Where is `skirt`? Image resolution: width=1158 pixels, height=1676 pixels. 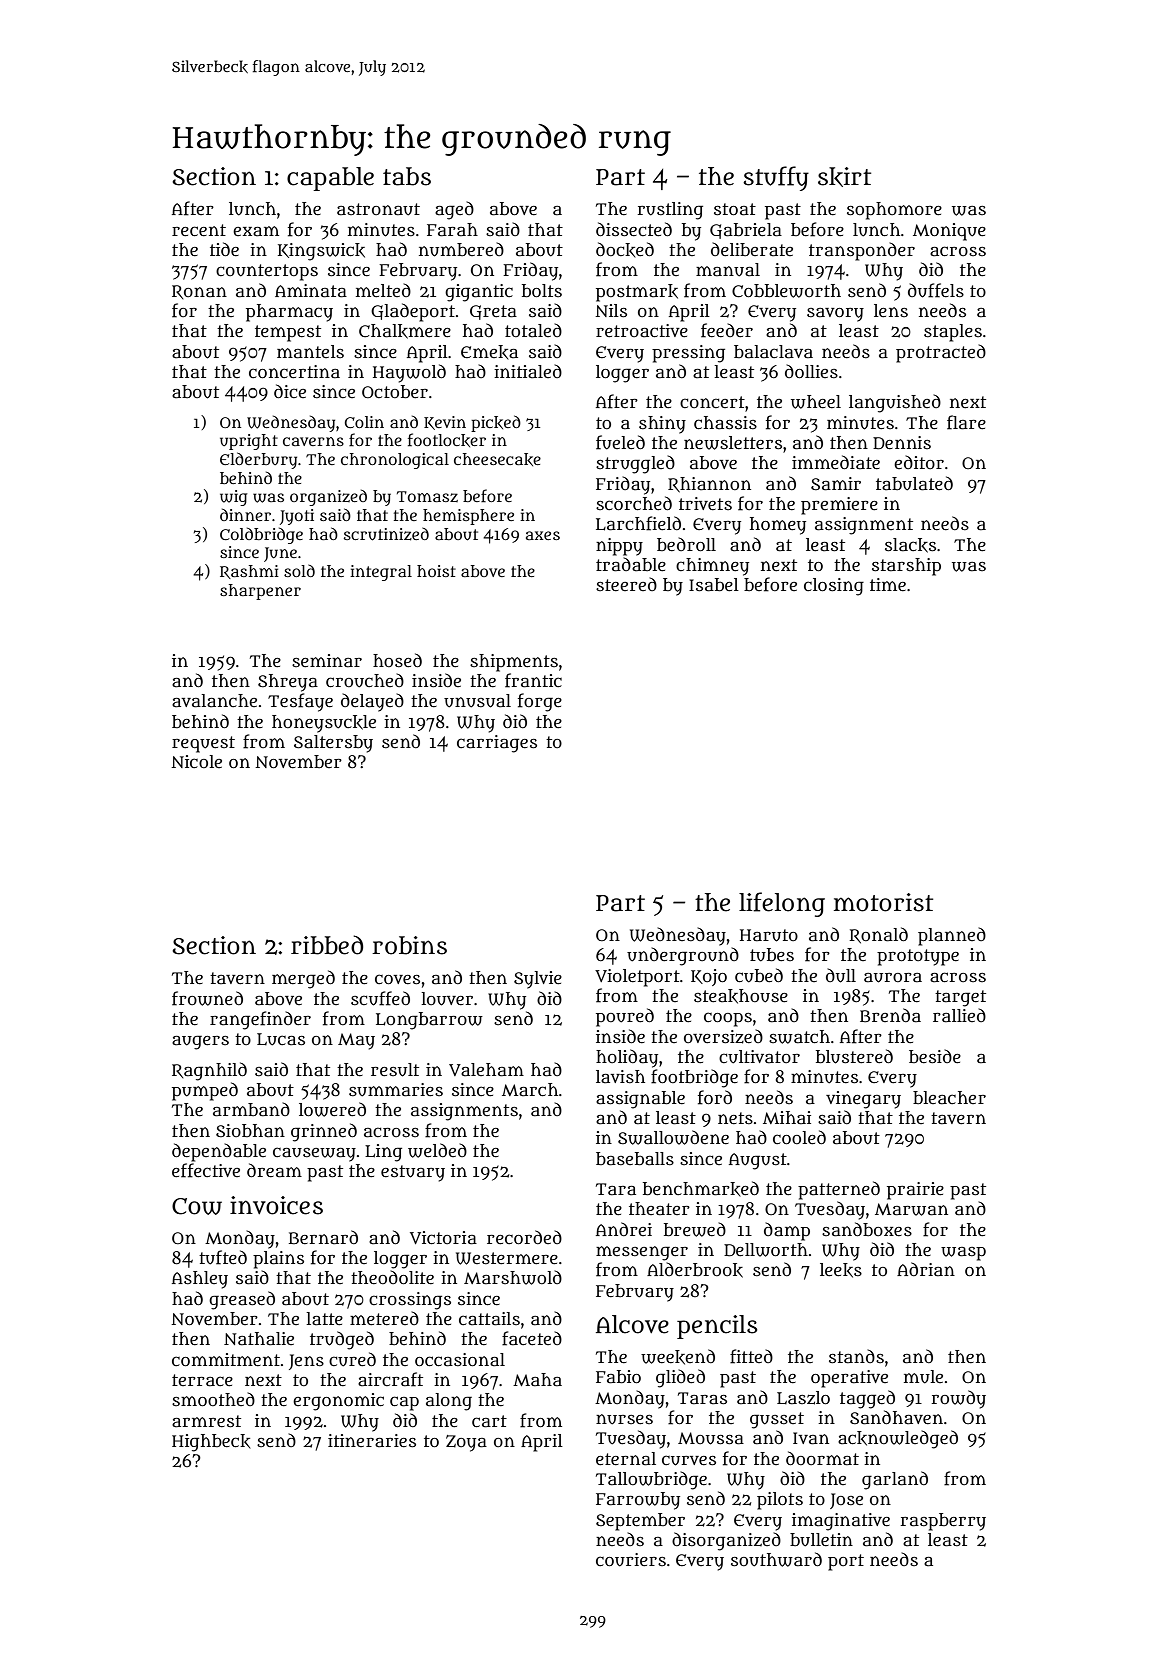 skirt is located at coordinates (844, 177).
